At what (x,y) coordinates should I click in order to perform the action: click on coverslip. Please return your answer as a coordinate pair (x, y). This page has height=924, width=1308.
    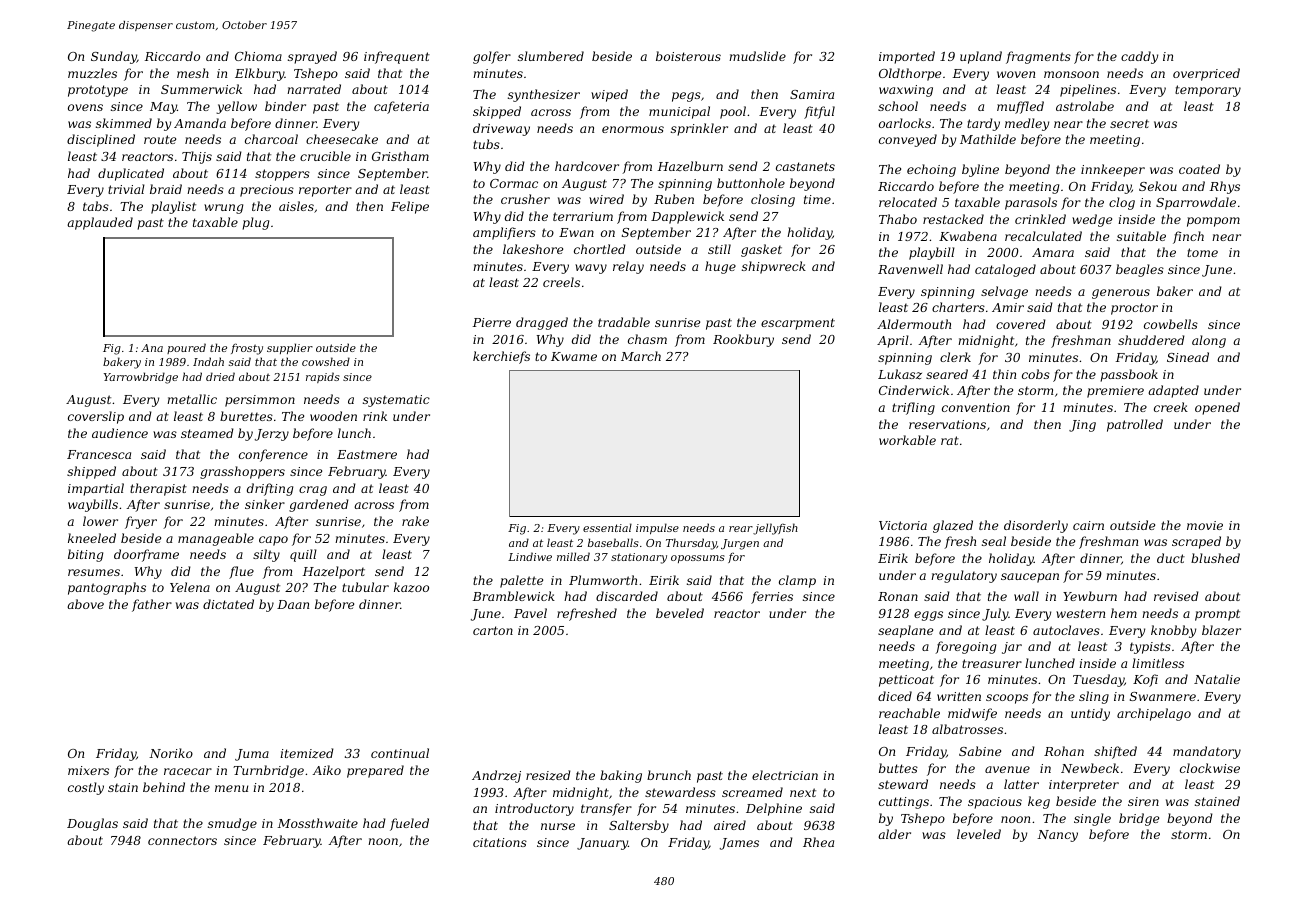
    Looking at the image, I should click on (96, 417).
